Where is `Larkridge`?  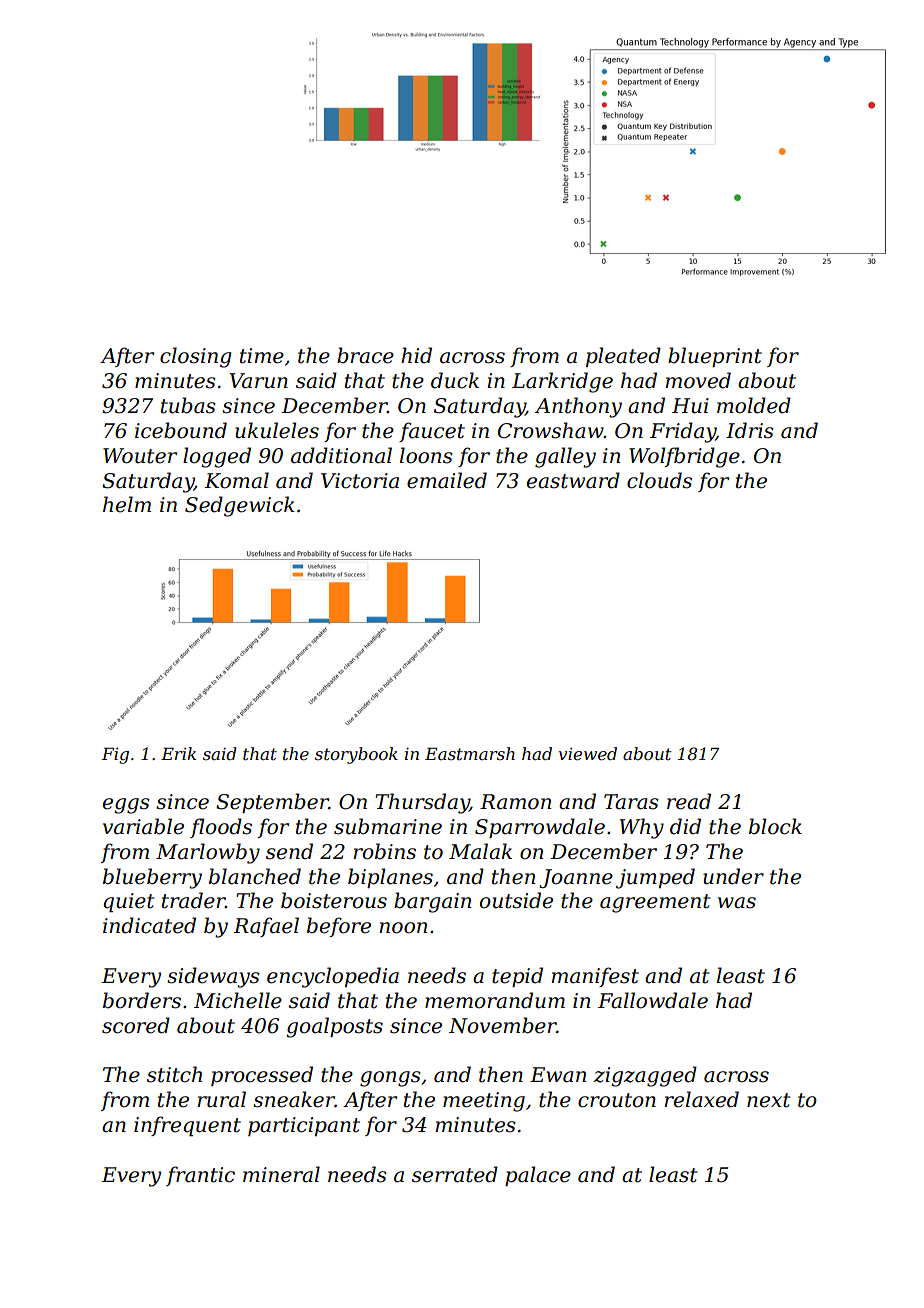 Larkridge is located at coordinates (562, 382).
